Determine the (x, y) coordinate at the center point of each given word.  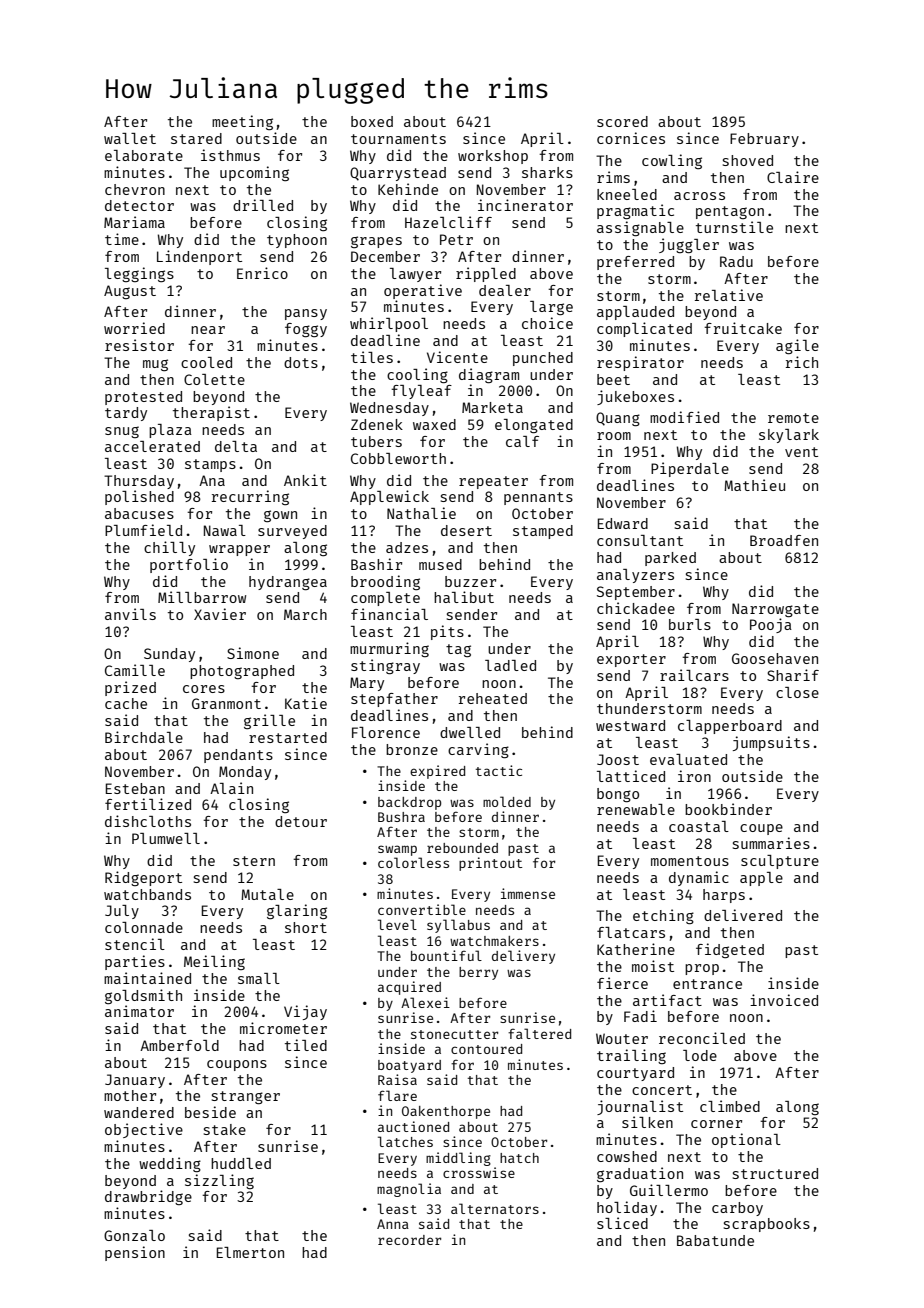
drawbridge (148, 1197)
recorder (409, 1240)
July (122, 912)
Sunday (169, 655)
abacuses (139, 513)
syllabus (458, 926)
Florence (386, 732)
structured (775, 1173)
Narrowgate (775, 610)
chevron (135, 189)
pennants (538, 498)
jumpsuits (771, 743)
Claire (793, 177)
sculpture (780, 862)
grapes (376, 242)
